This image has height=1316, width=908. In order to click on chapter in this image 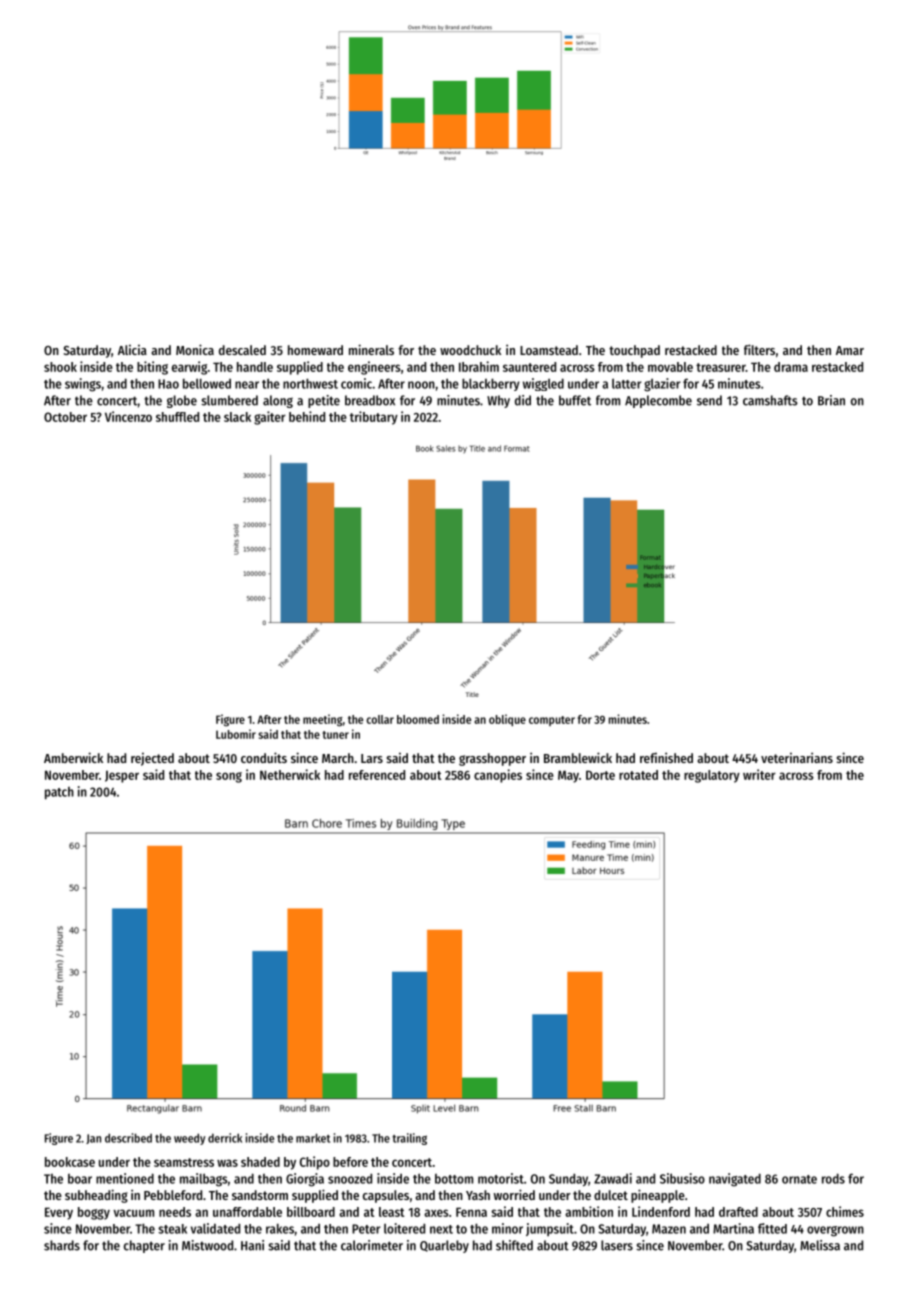, I will do `click(144, 1246)`.
